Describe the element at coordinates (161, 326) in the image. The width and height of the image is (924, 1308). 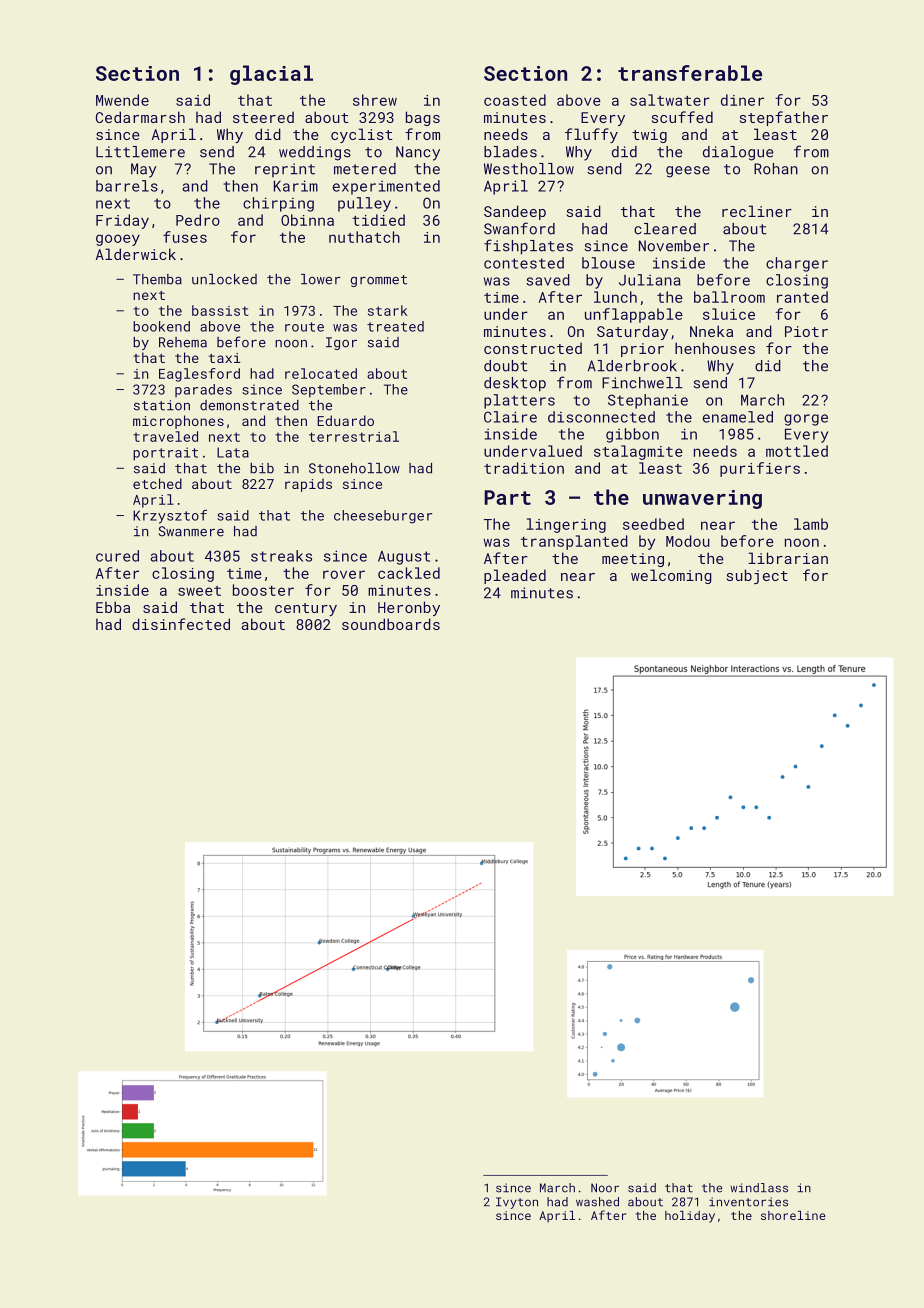
I see `bookend` at that location.
